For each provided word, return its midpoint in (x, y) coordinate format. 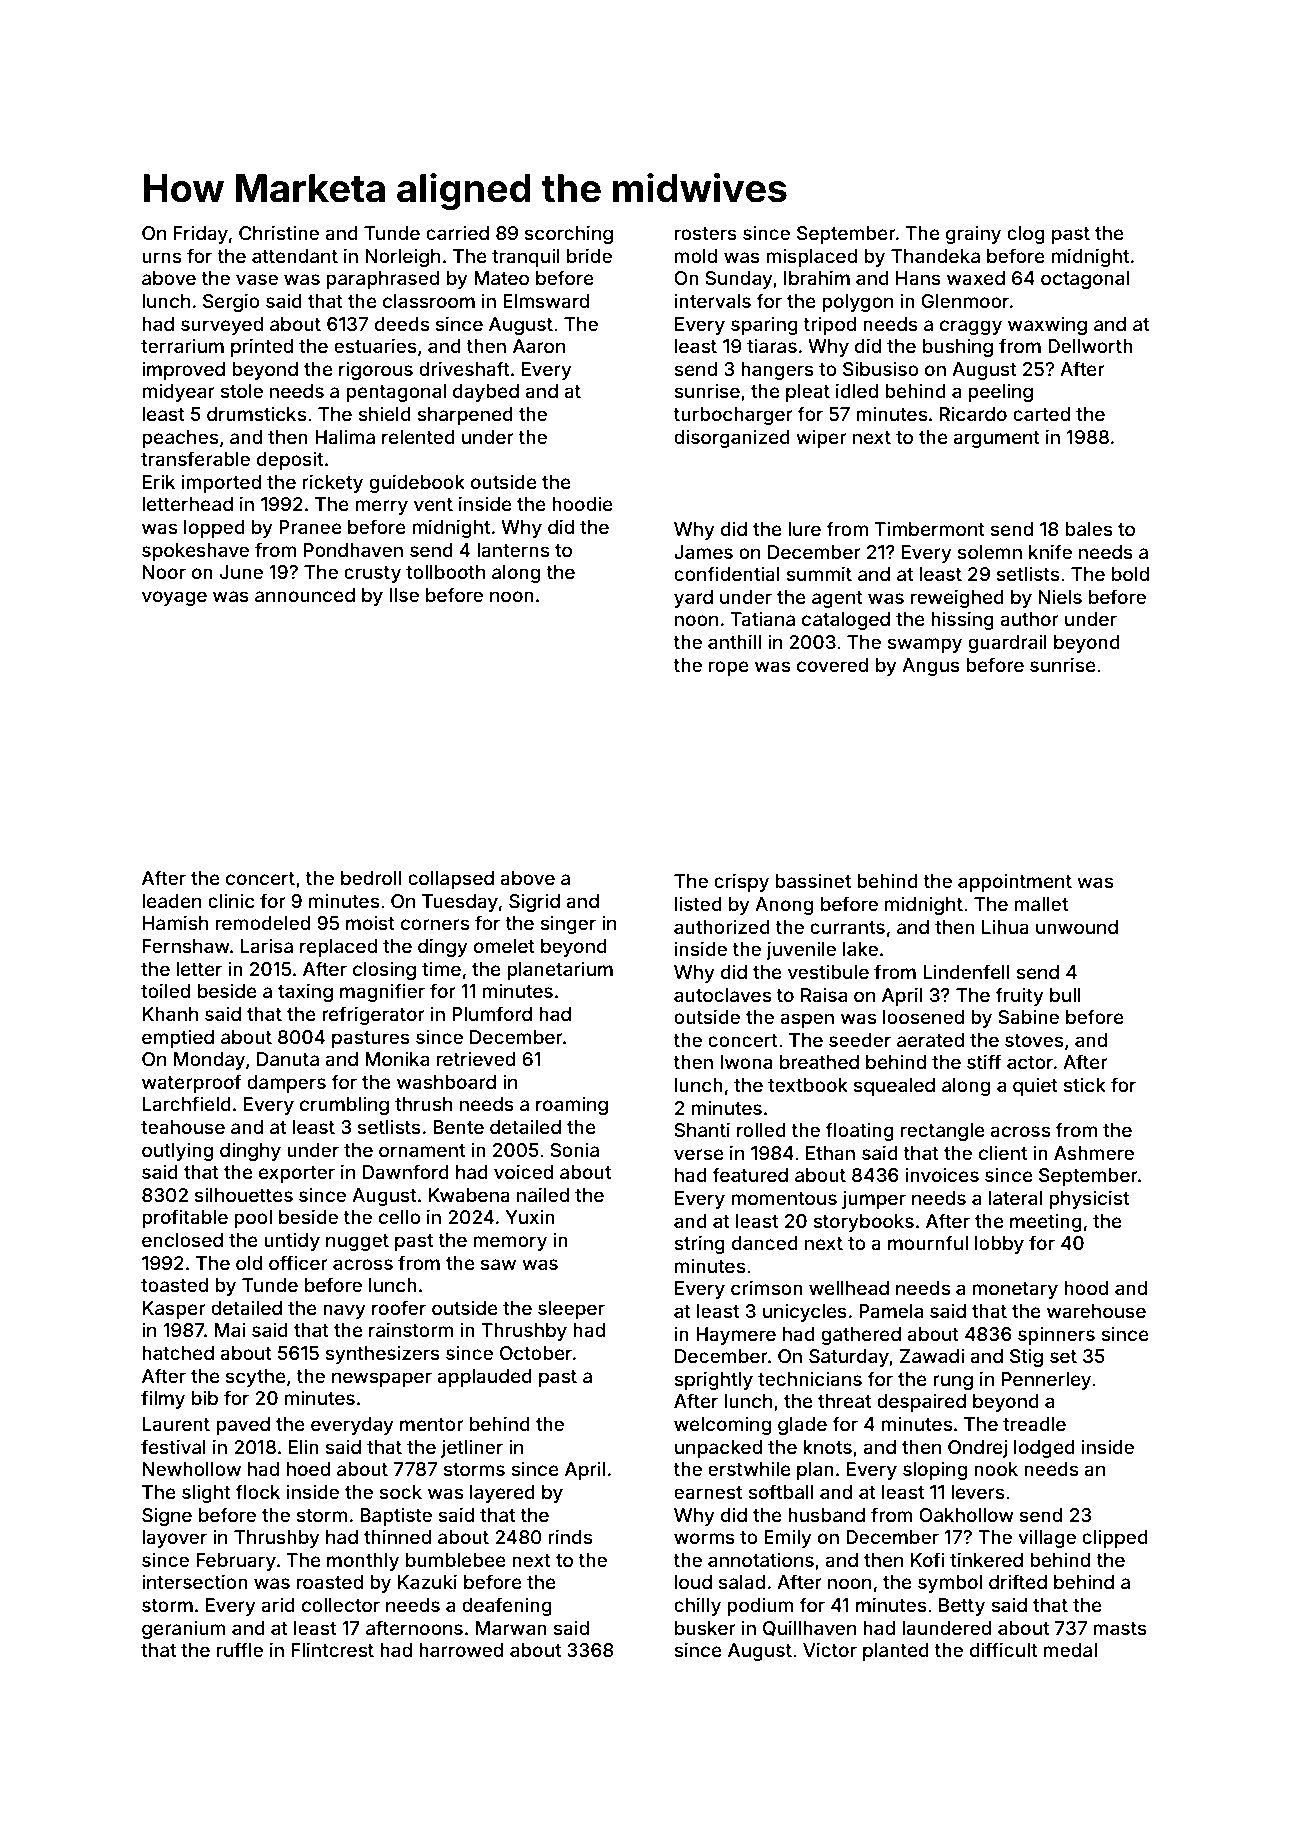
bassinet (813, 880)
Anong (784, 906)
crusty (372, 574)
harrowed (461, 1650)
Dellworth (1090, 346)
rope (729, 668)
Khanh (170, 1014)
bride (589, 255)
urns (161, 257)
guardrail (1007, 643)
